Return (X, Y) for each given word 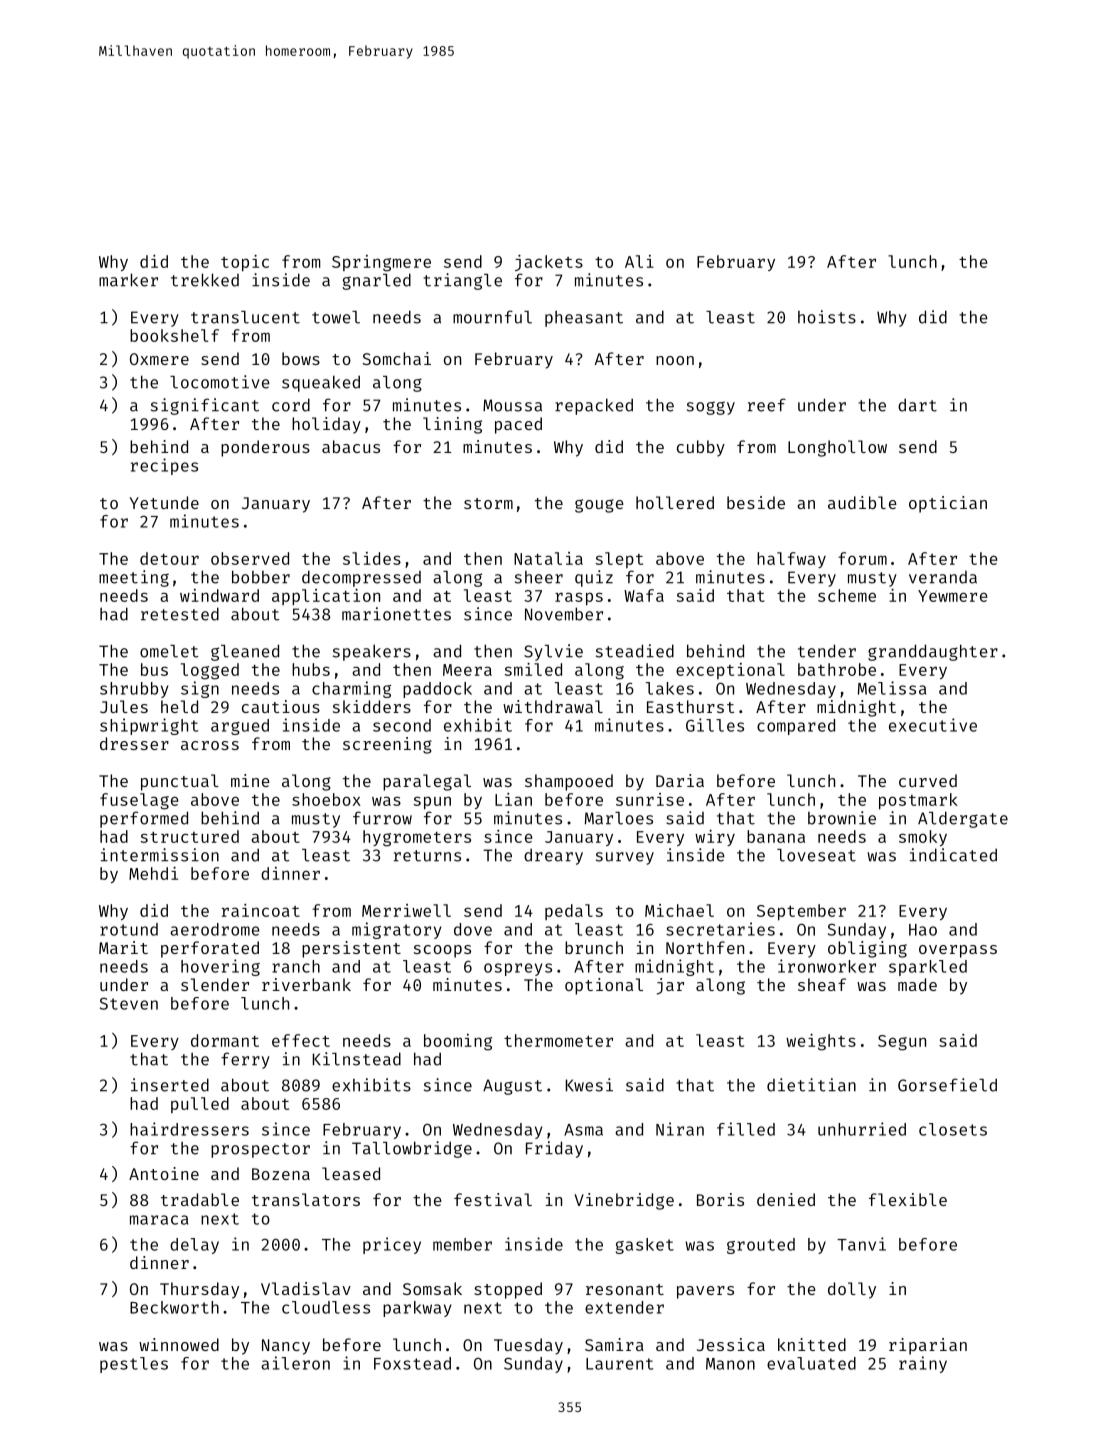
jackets (549, 263)
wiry (715, 838)
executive (933, 725)
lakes (670, 688)
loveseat (816, 855)
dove (473, 929)
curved (928, 780)
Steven (129, 1003)
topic (245, 263)
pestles (134, 1365)
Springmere (381, 263)
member (462, 1244)
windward (219, 595)
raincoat (261, 910)
